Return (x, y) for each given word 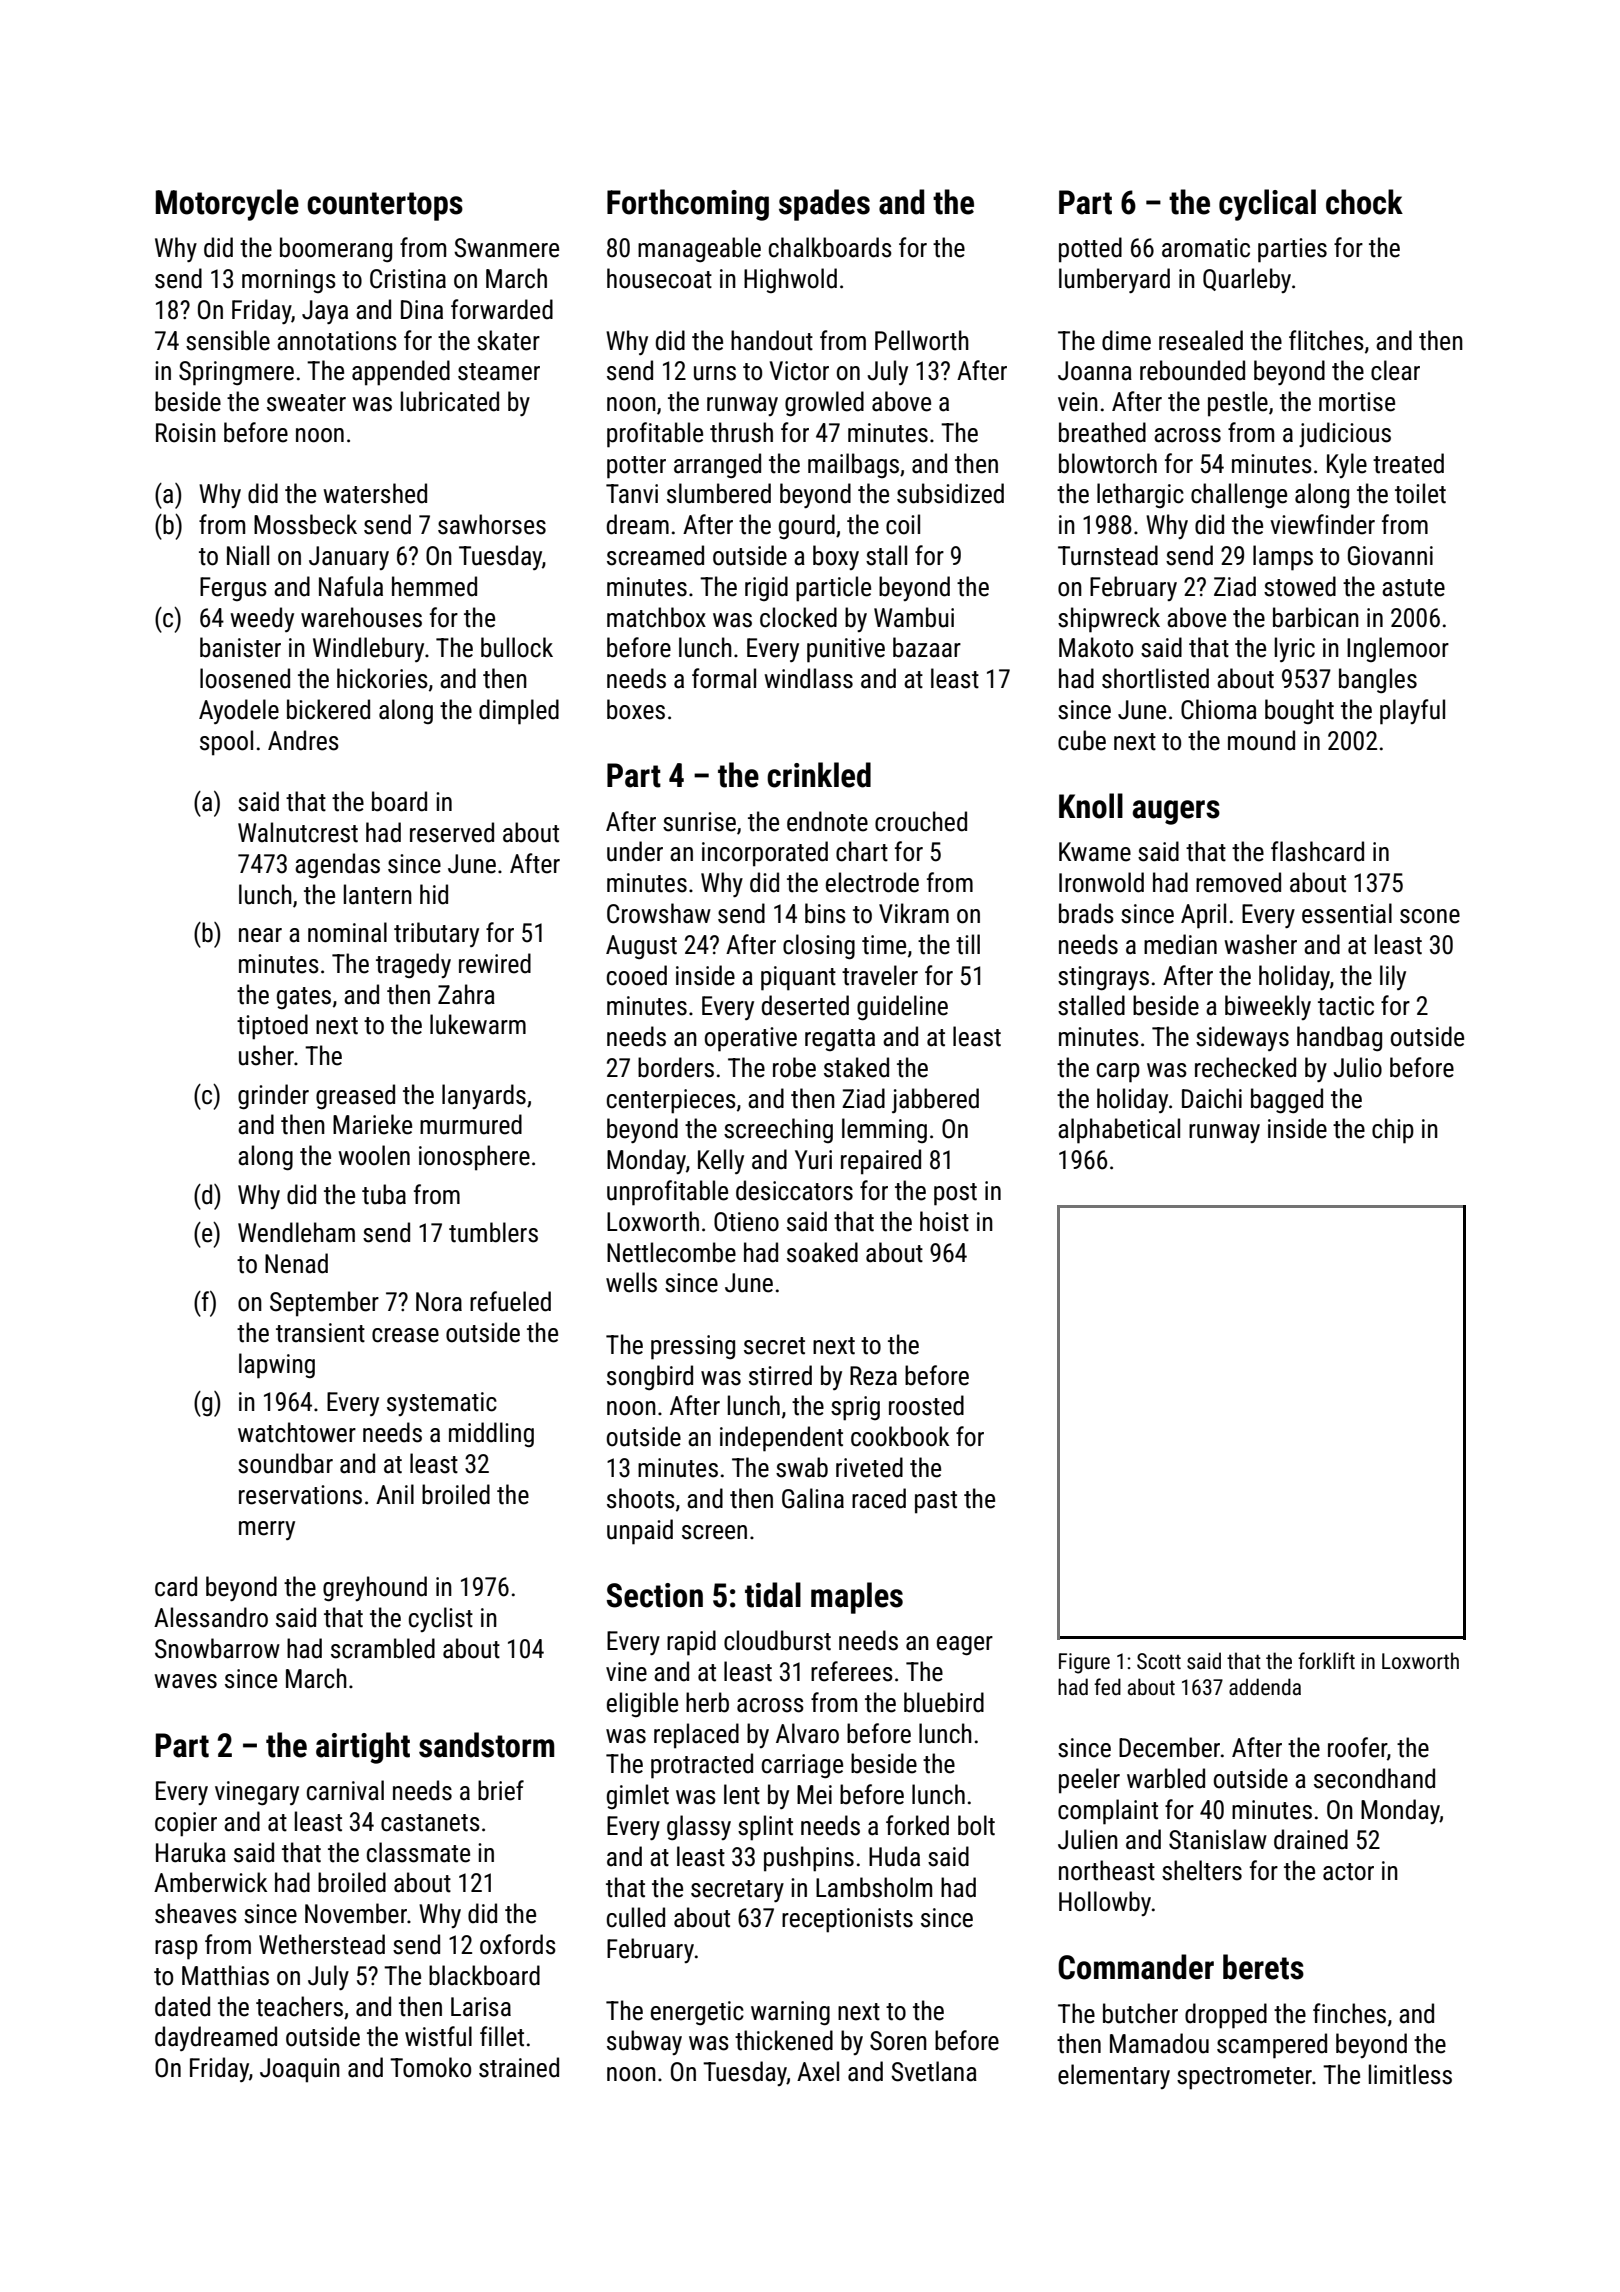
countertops (385, 206)
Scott (1159, 1661)
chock (1364, 202)
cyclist (441, 1619)
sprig (855, 1408)
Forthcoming (688, 205)
